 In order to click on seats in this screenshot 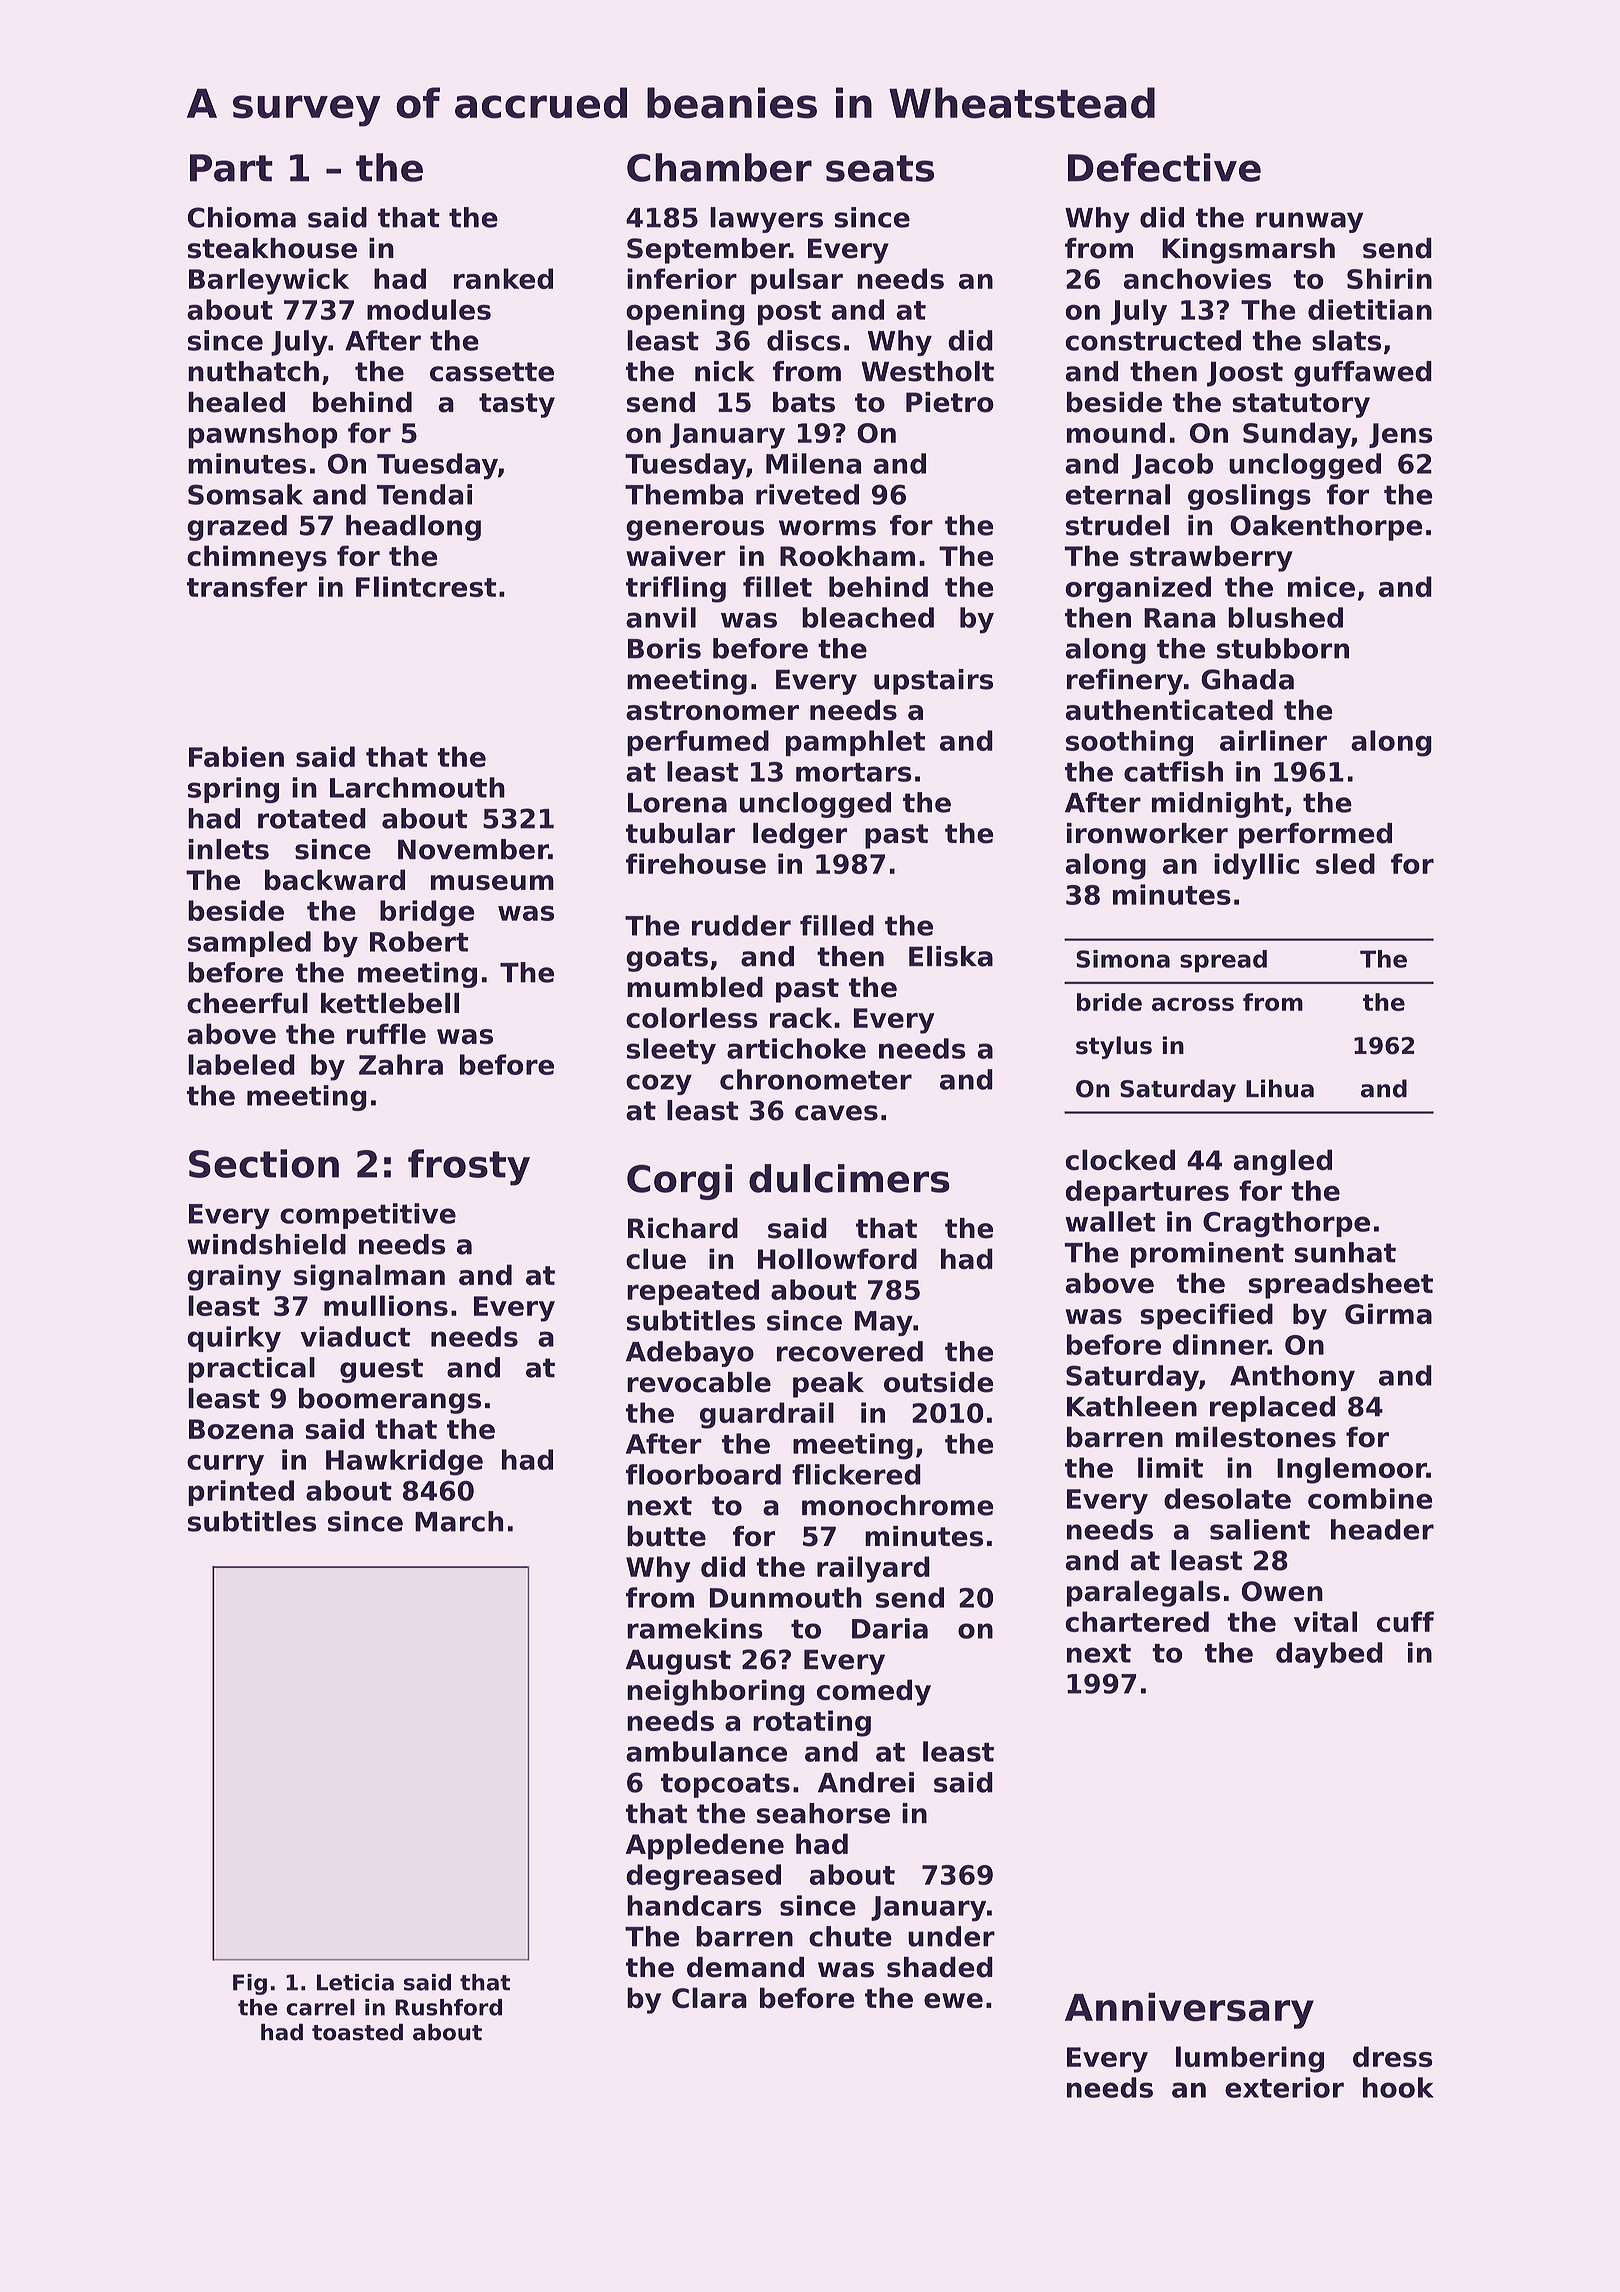, I will do `click(880, 168)`.
